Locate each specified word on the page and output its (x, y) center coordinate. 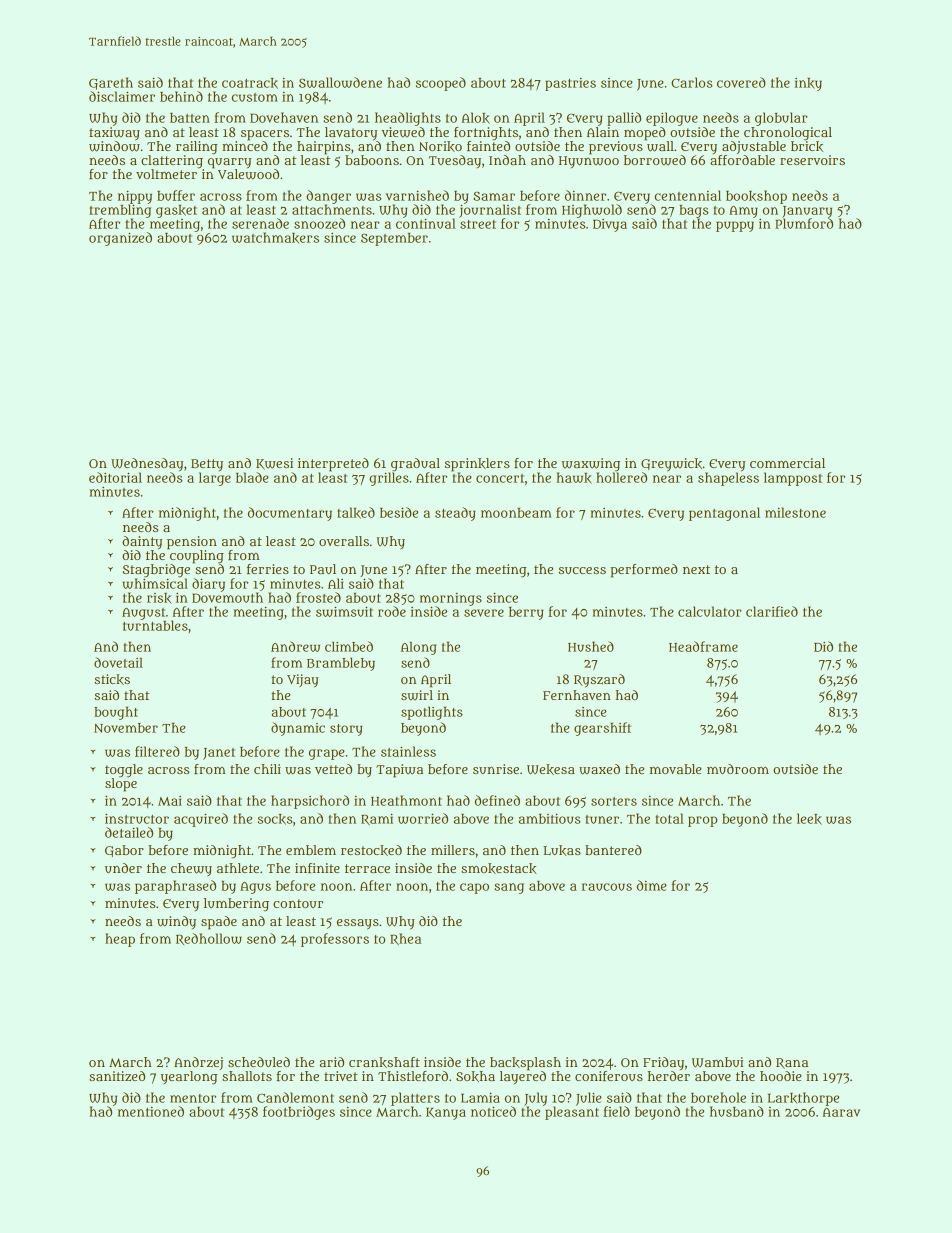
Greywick (671, 465)
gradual (415, 465)
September (394, 239)
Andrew (295, 646)
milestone (795, 512)
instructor (137, 818)
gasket (176, 211)
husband (737, 1111)
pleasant (572, 1113)
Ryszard (599, 680)
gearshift (602, 729)
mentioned (151, 1111)
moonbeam (516, 513)
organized (120, 239)
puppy (735, 226)
